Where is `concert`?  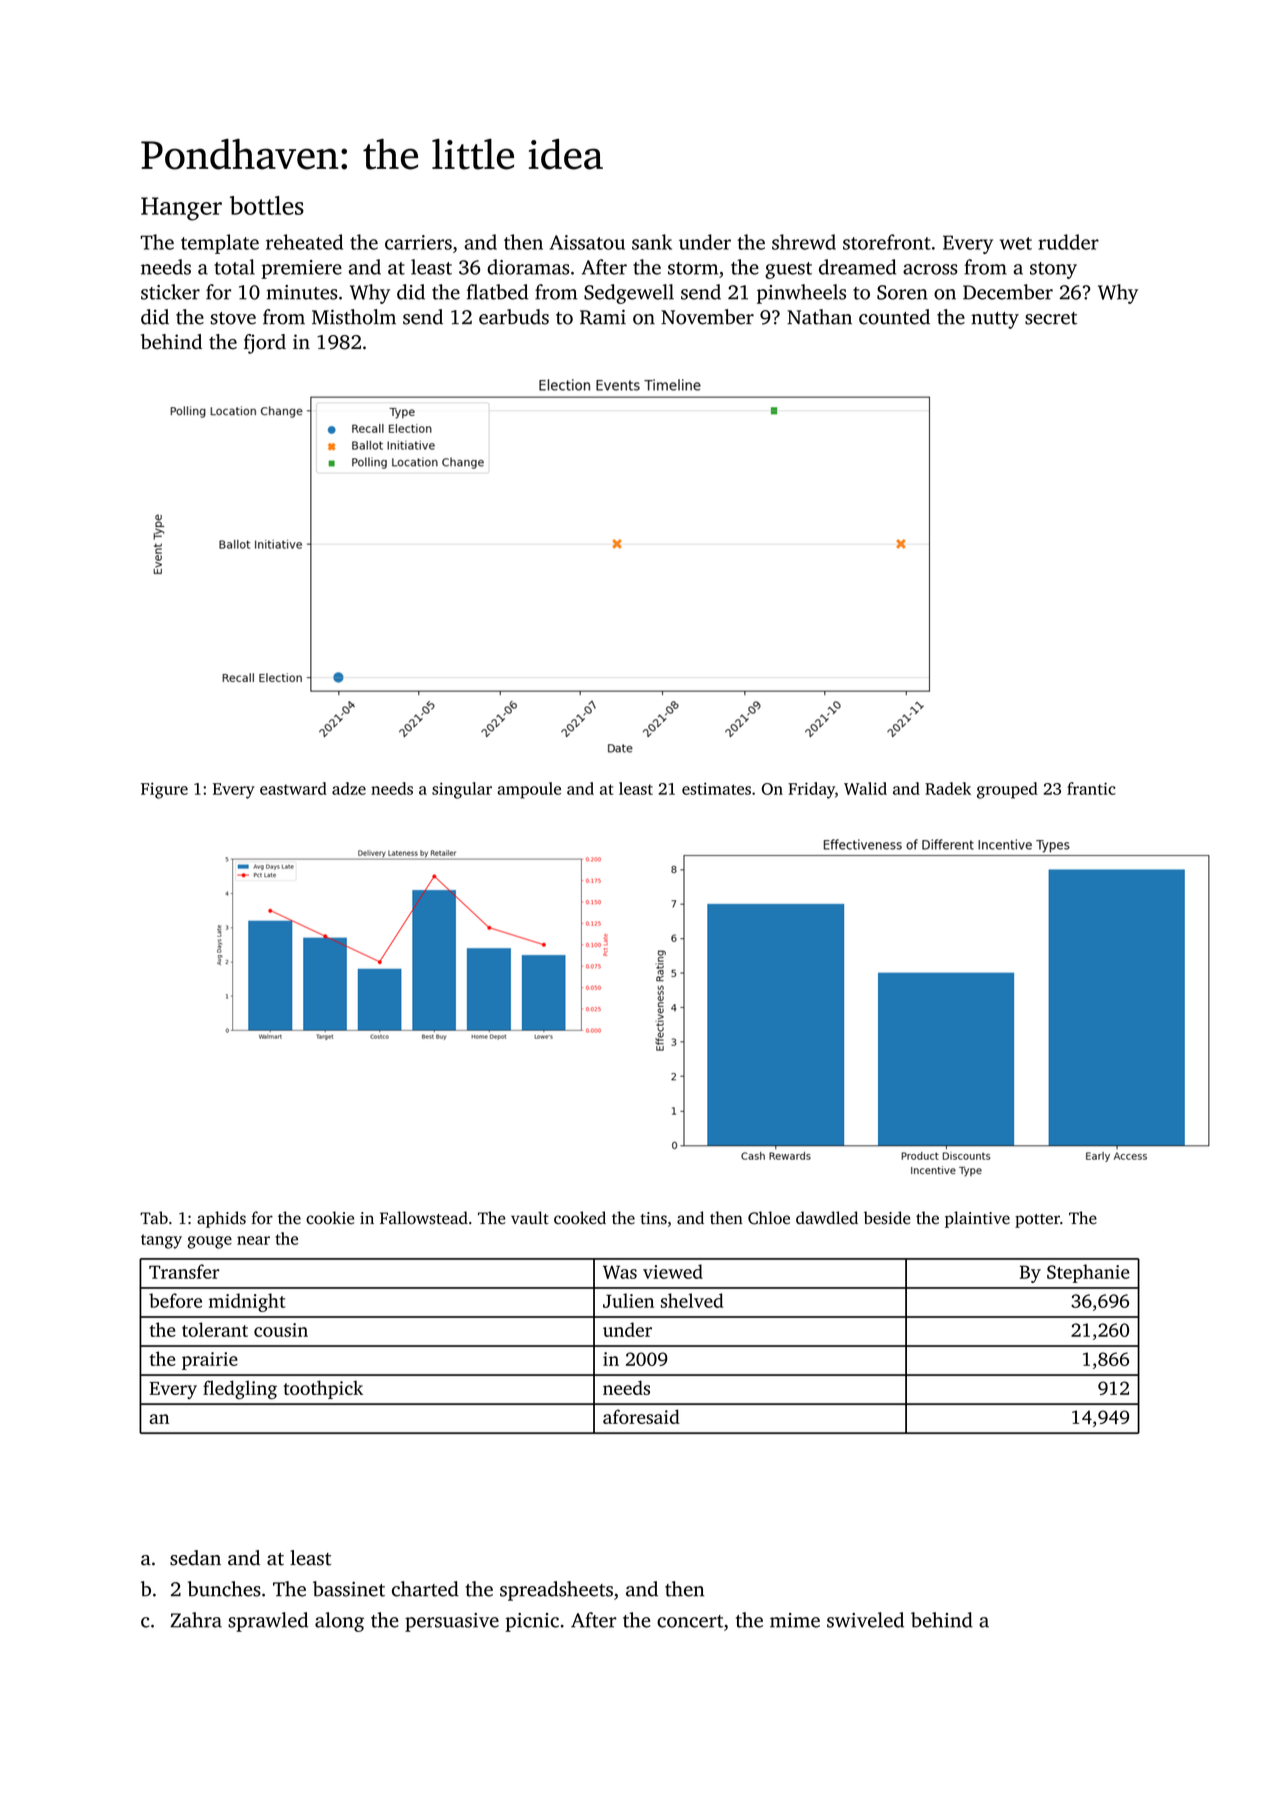 concert is located at coordinates (690, 1621).
